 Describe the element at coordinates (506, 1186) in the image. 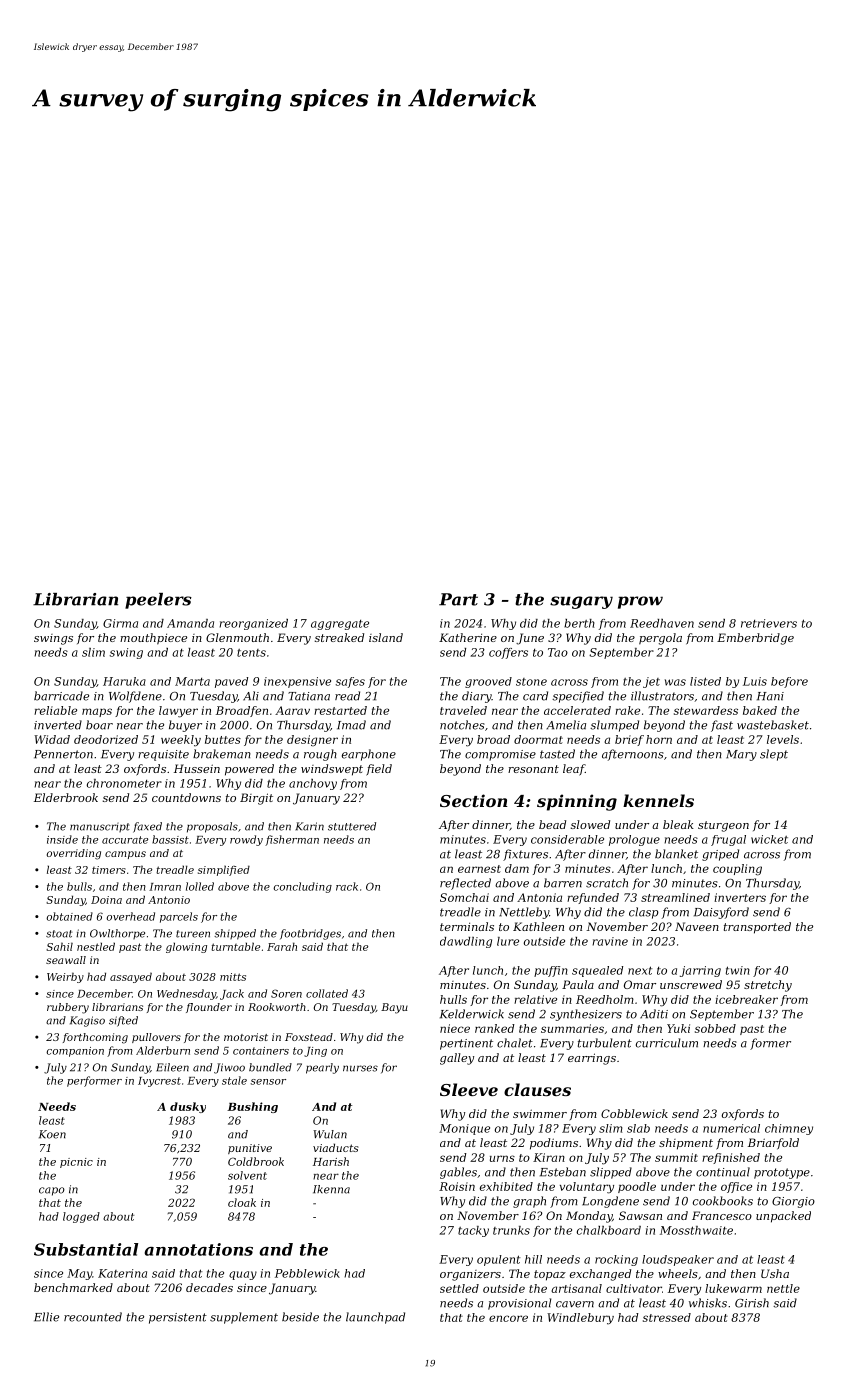

I see `exhibited` at that location.
